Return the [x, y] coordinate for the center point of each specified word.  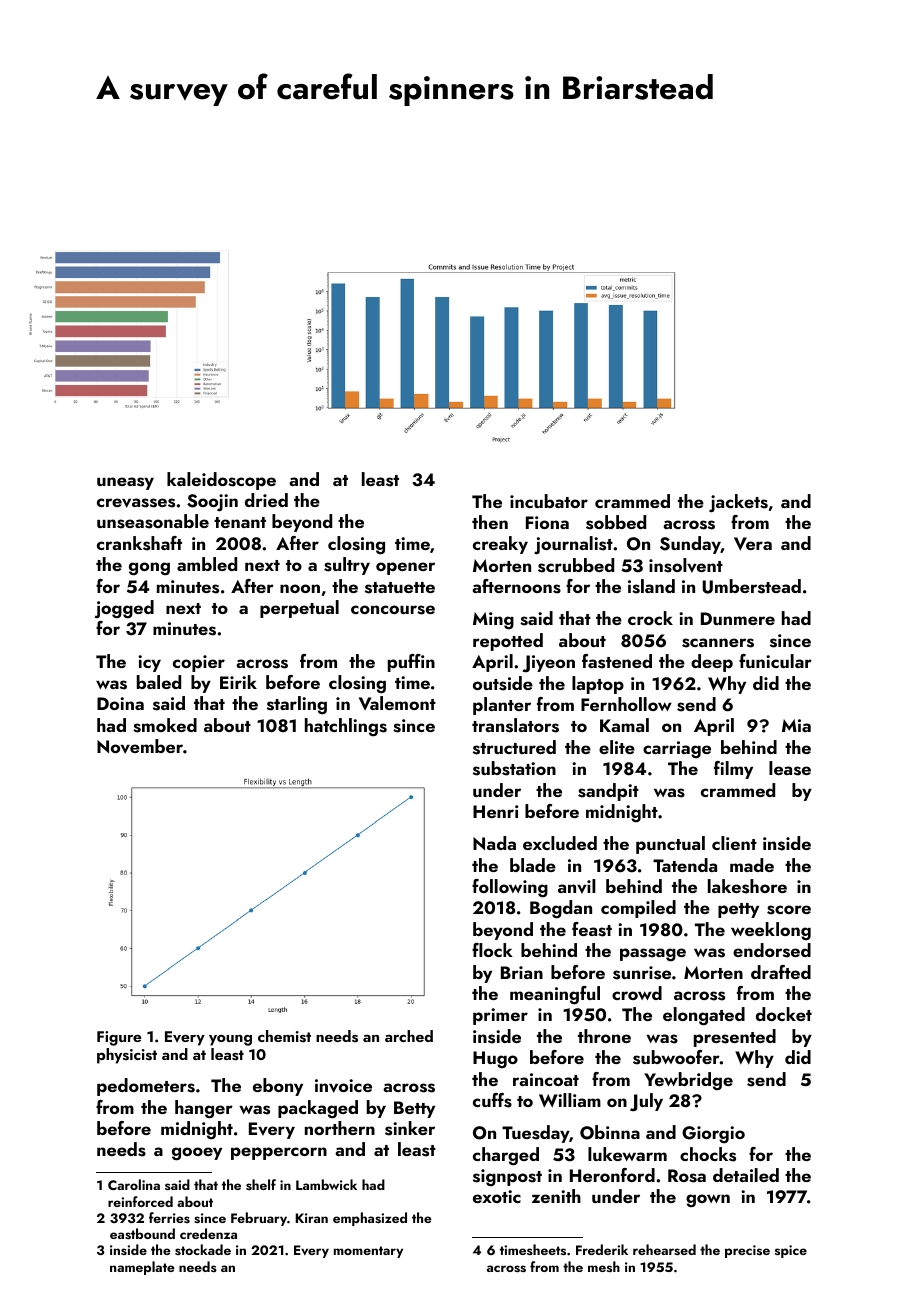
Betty [414, 1109]
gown [708, 1201]
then [490, 522]
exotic [497, 1196]
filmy [733, 770]
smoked [165, 725]
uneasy [125, 483]
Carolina [134, 1184]
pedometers [146, 1087]
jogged [124, 609]
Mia [796, 725]
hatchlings [346, 727]
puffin [411, 663]
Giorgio [713, 1134]
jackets [738, 503]
